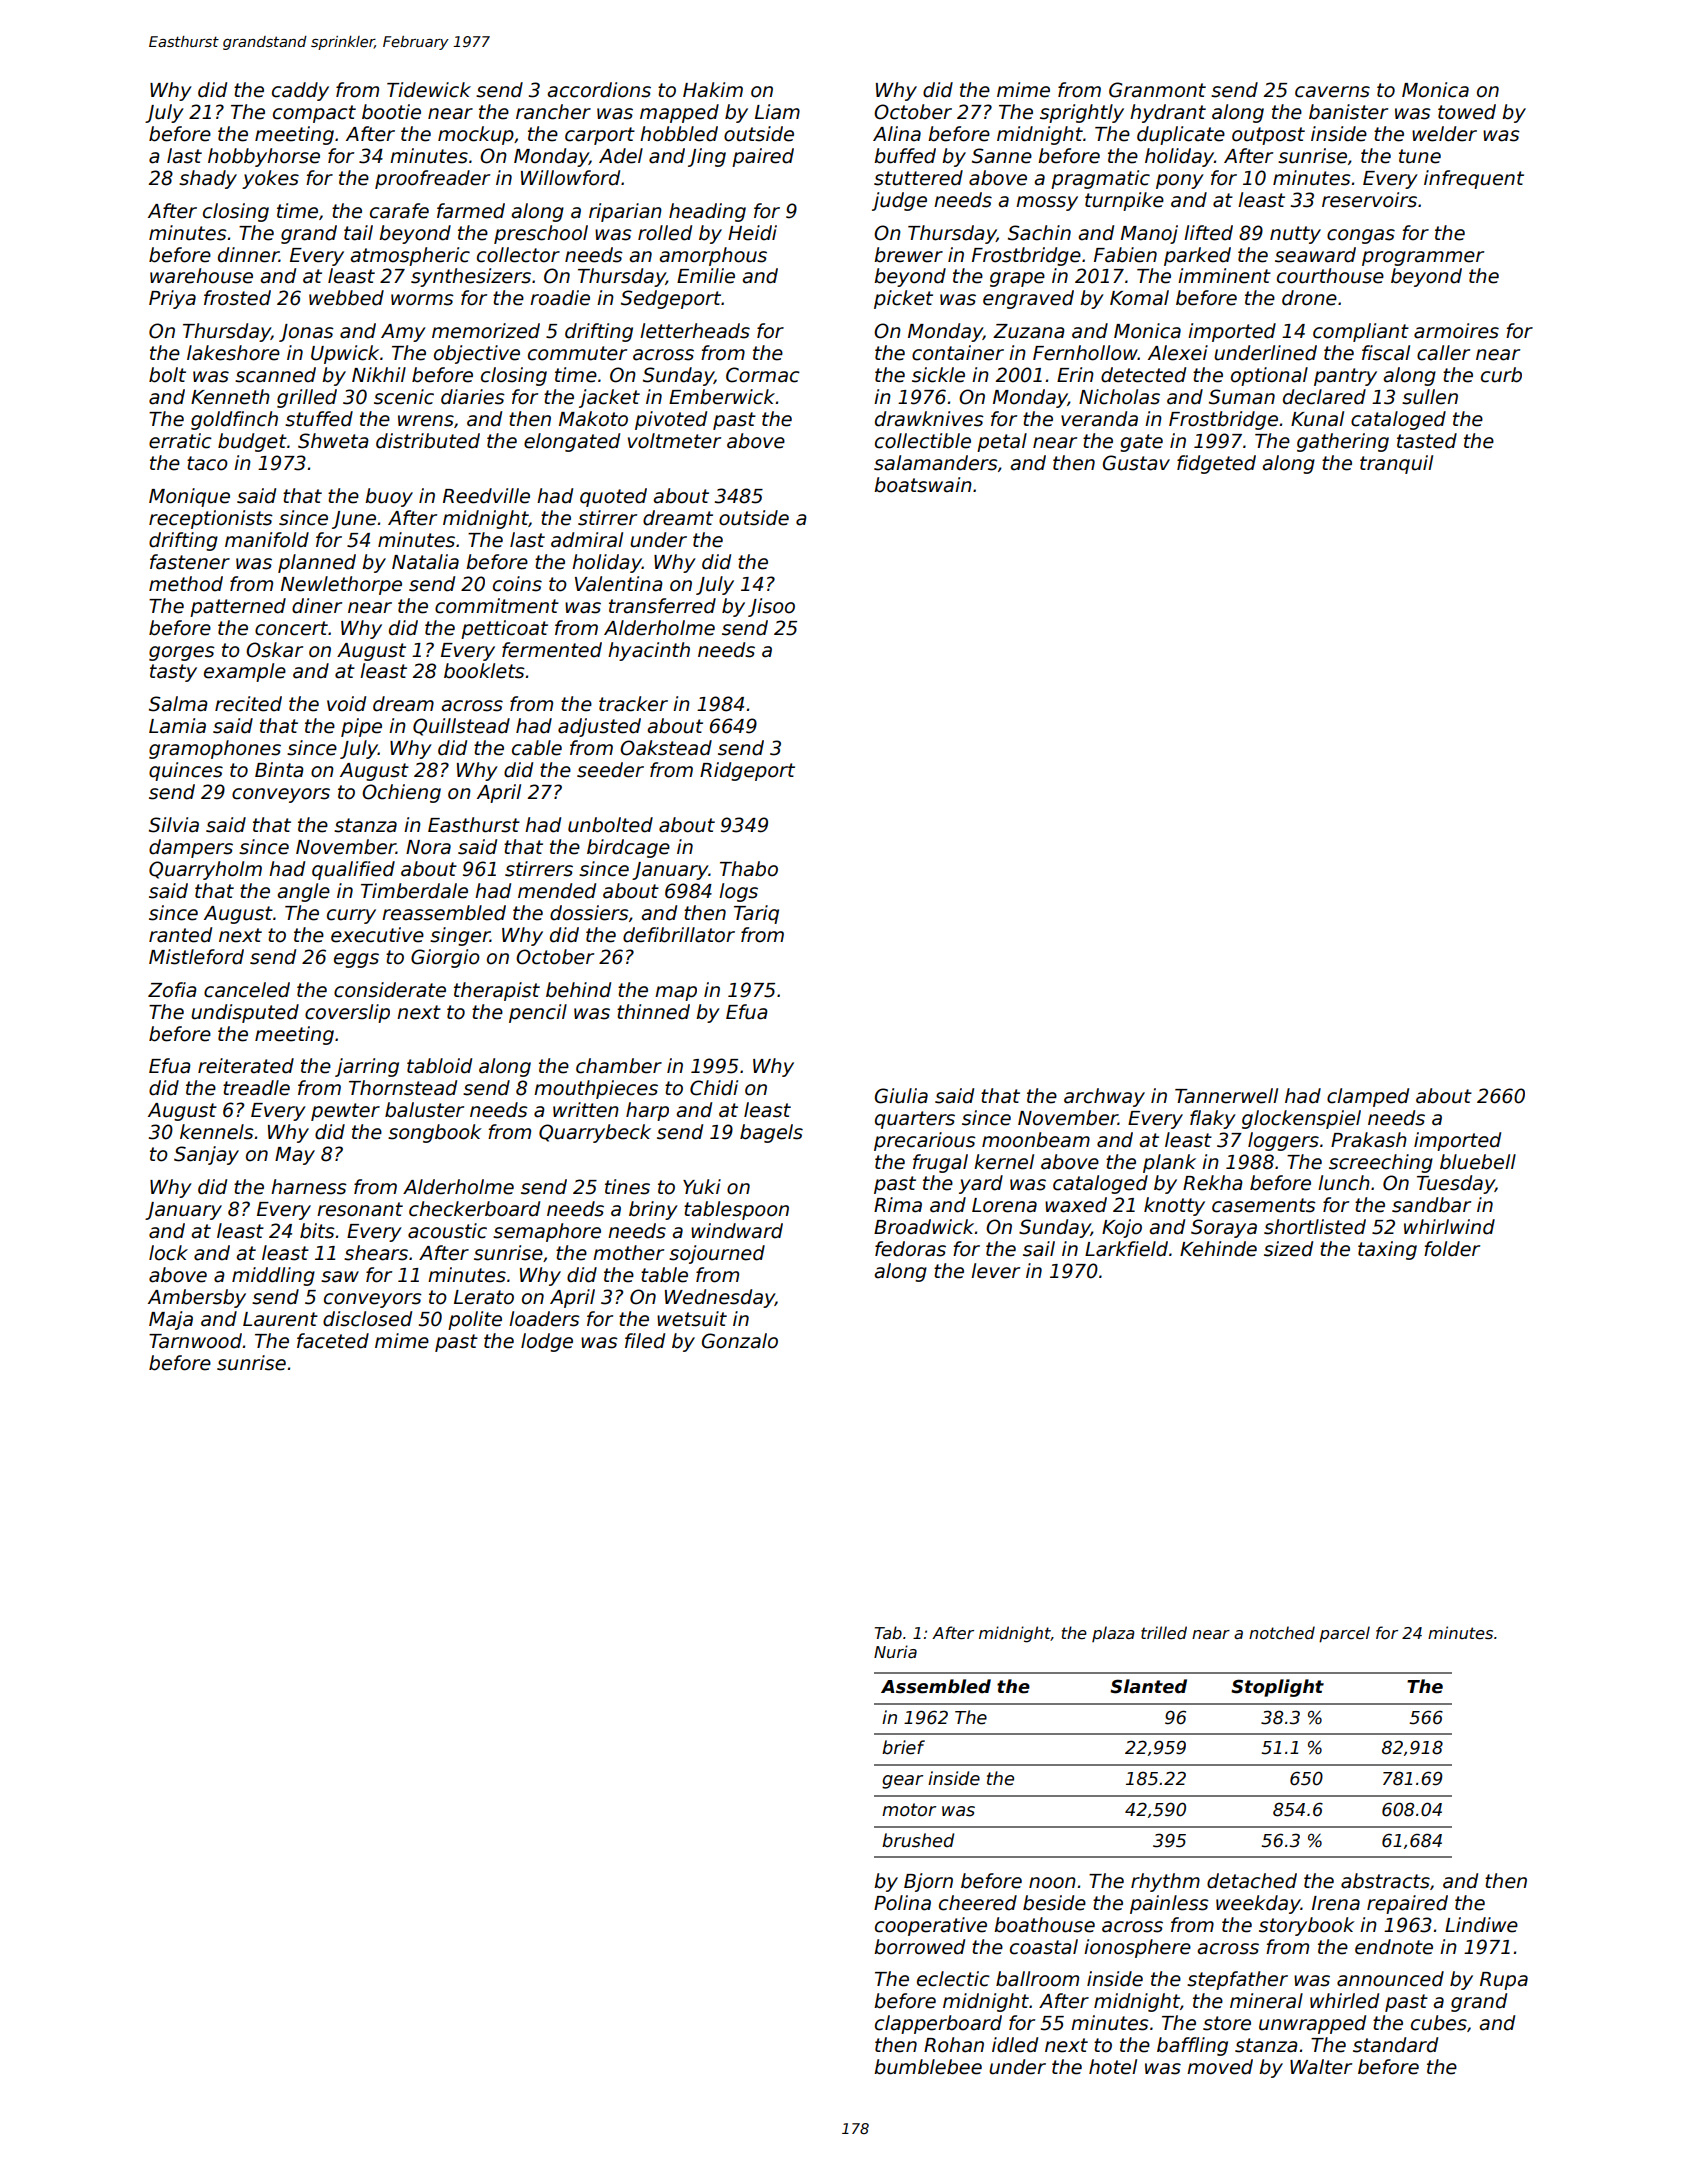 Image resolution: width=1683 pixels, height=2178 pixels. What do you see at coordinates (928, 2067) in the screenshot?
I see `bumblebee` at bounding box center [928, 2067].
